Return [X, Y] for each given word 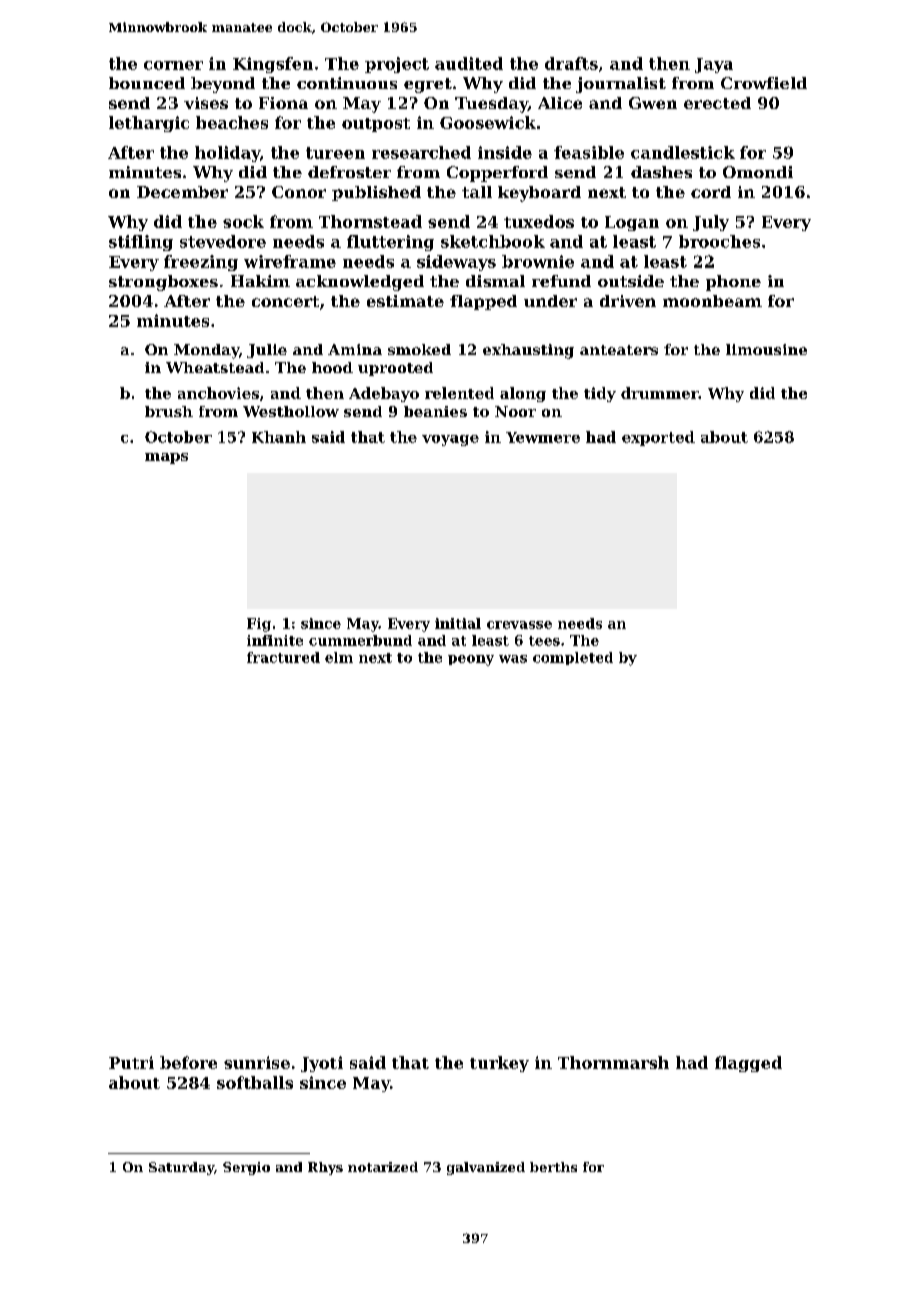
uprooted [395, 369]
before [188, 1062]
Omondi [758, 172]
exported [658, 438]
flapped [483, 302]
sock [243, 221]
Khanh [279, 437]
